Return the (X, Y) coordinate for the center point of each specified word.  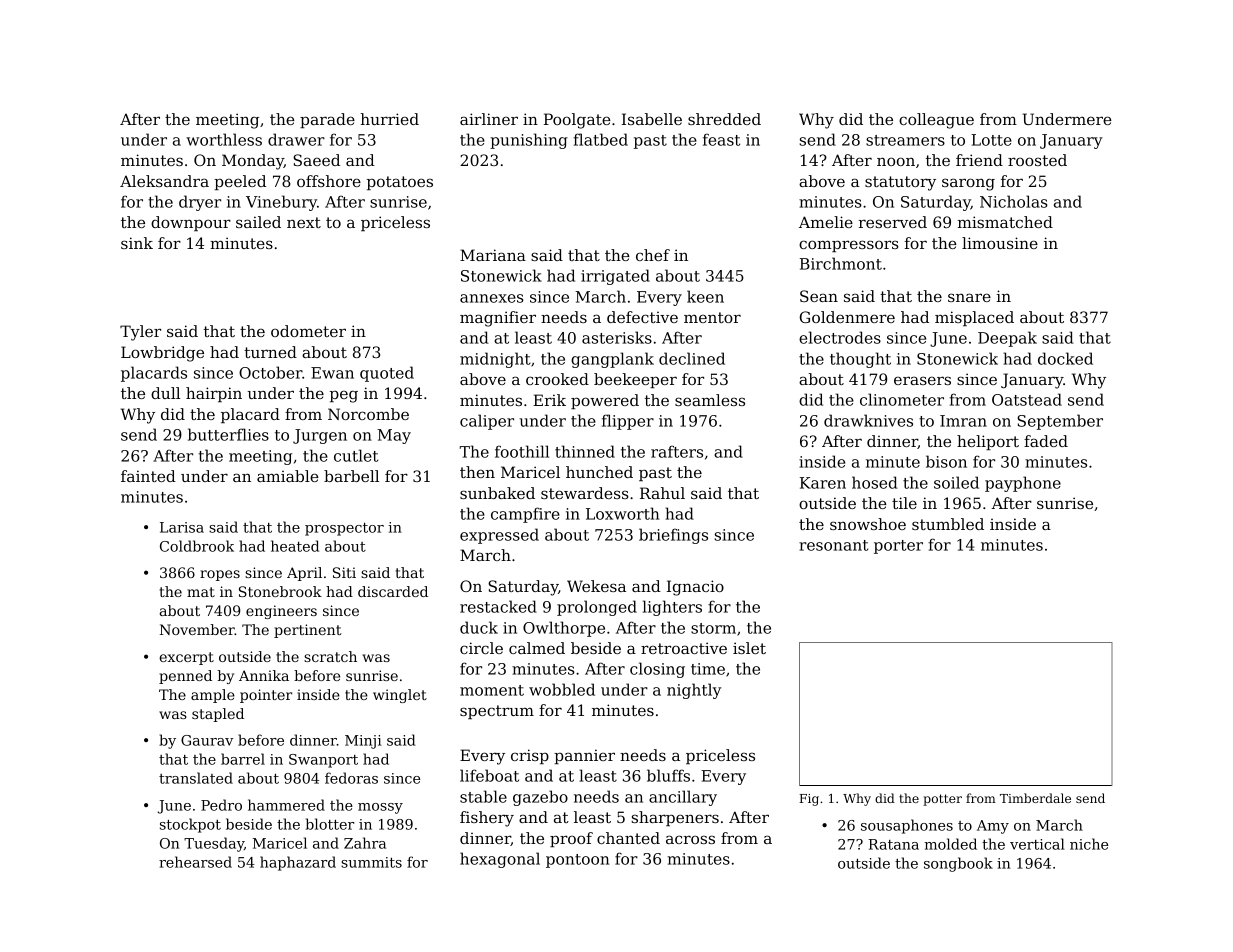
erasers (922, 380)
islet (749, 648)
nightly (694, 691)
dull (165, 393)
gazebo (540, 798)
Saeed (316, 160)
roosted (1037, 160)
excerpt (186, 658)
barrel (243, 759)
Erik (549, 400)
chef (653, 255)
